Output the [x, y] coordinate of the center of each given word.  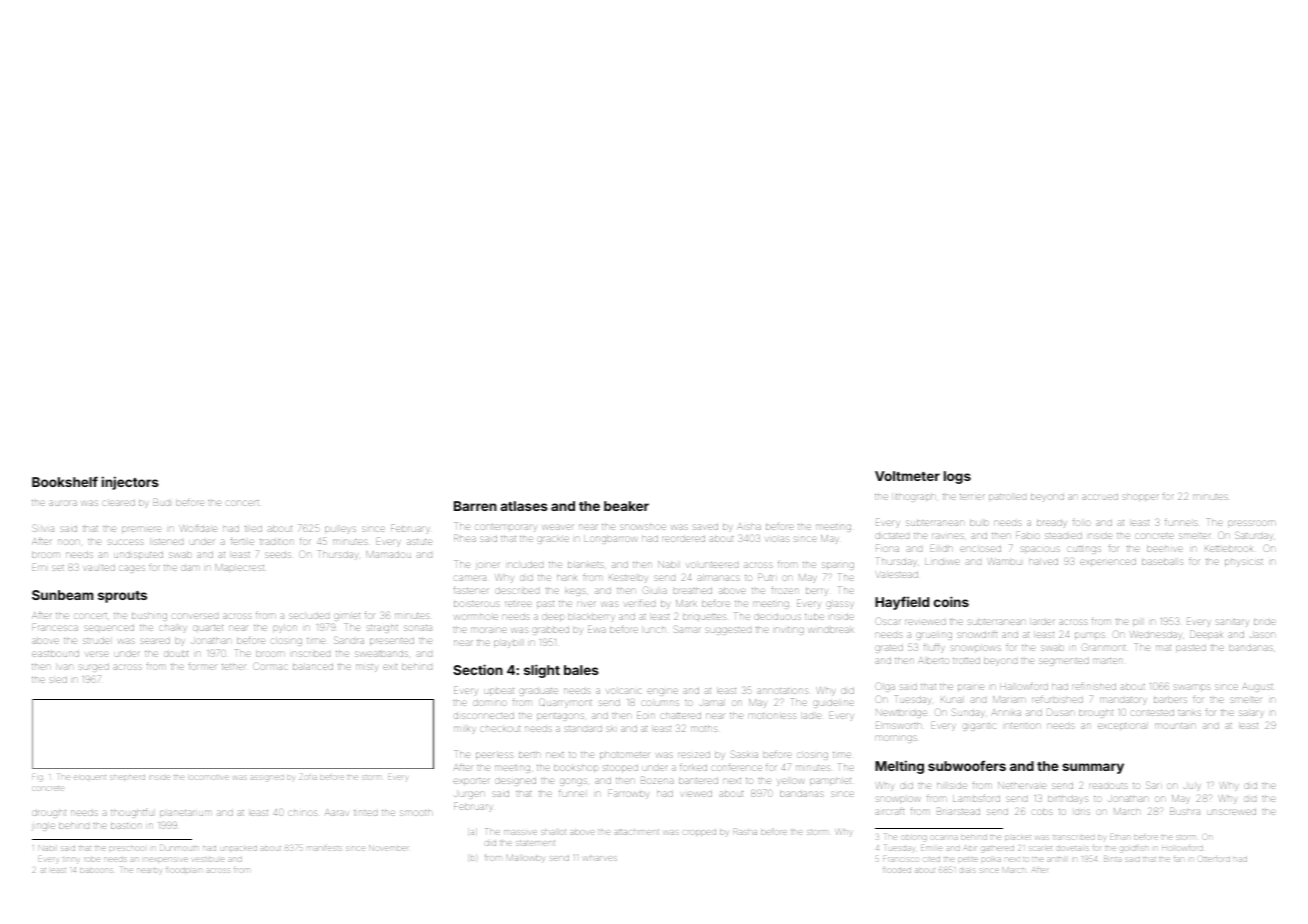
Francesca [55, 628]
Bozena [657, 780]
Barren [475, 506]
